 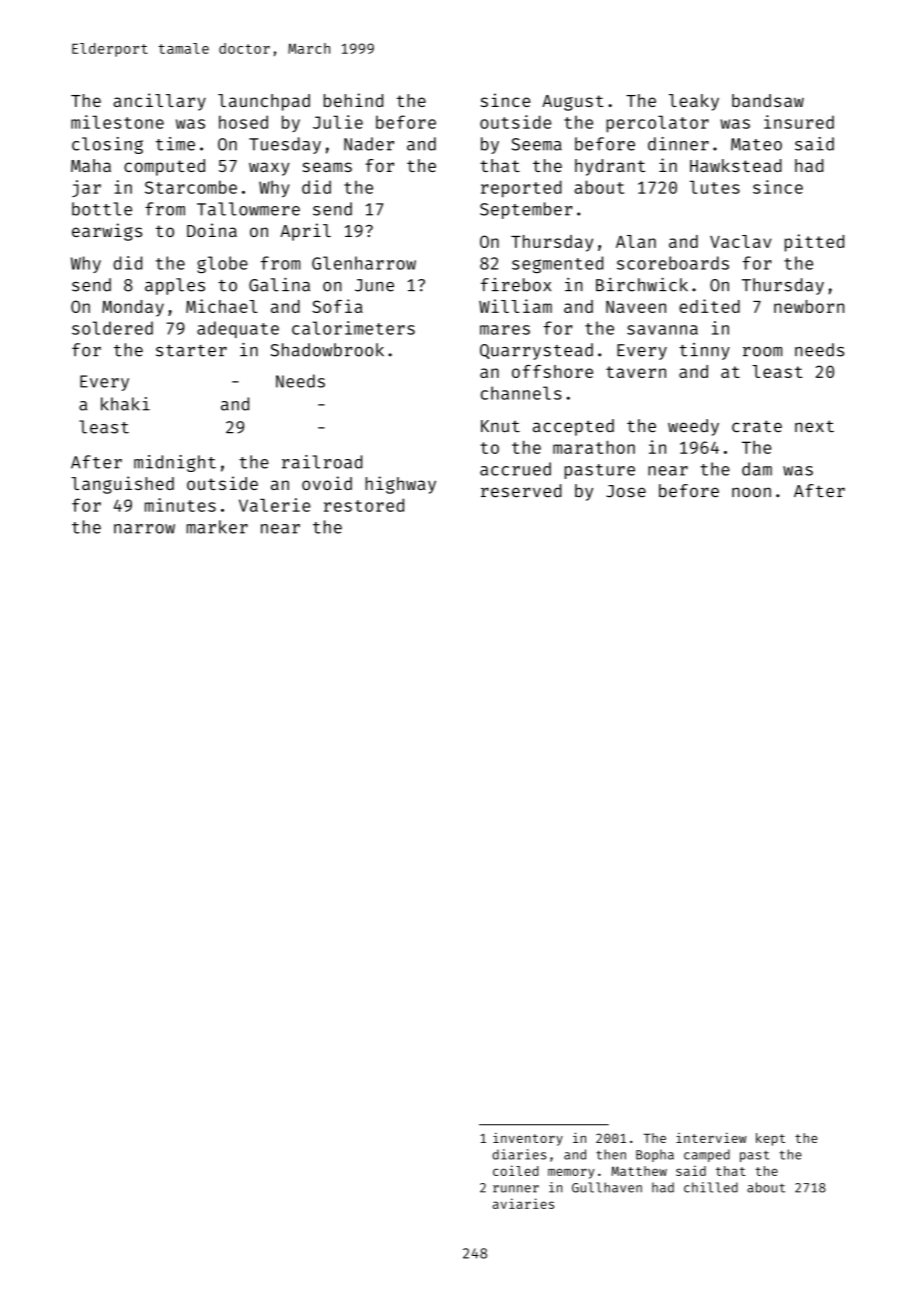 I want to click on languished, so click(x=122, y=485).
